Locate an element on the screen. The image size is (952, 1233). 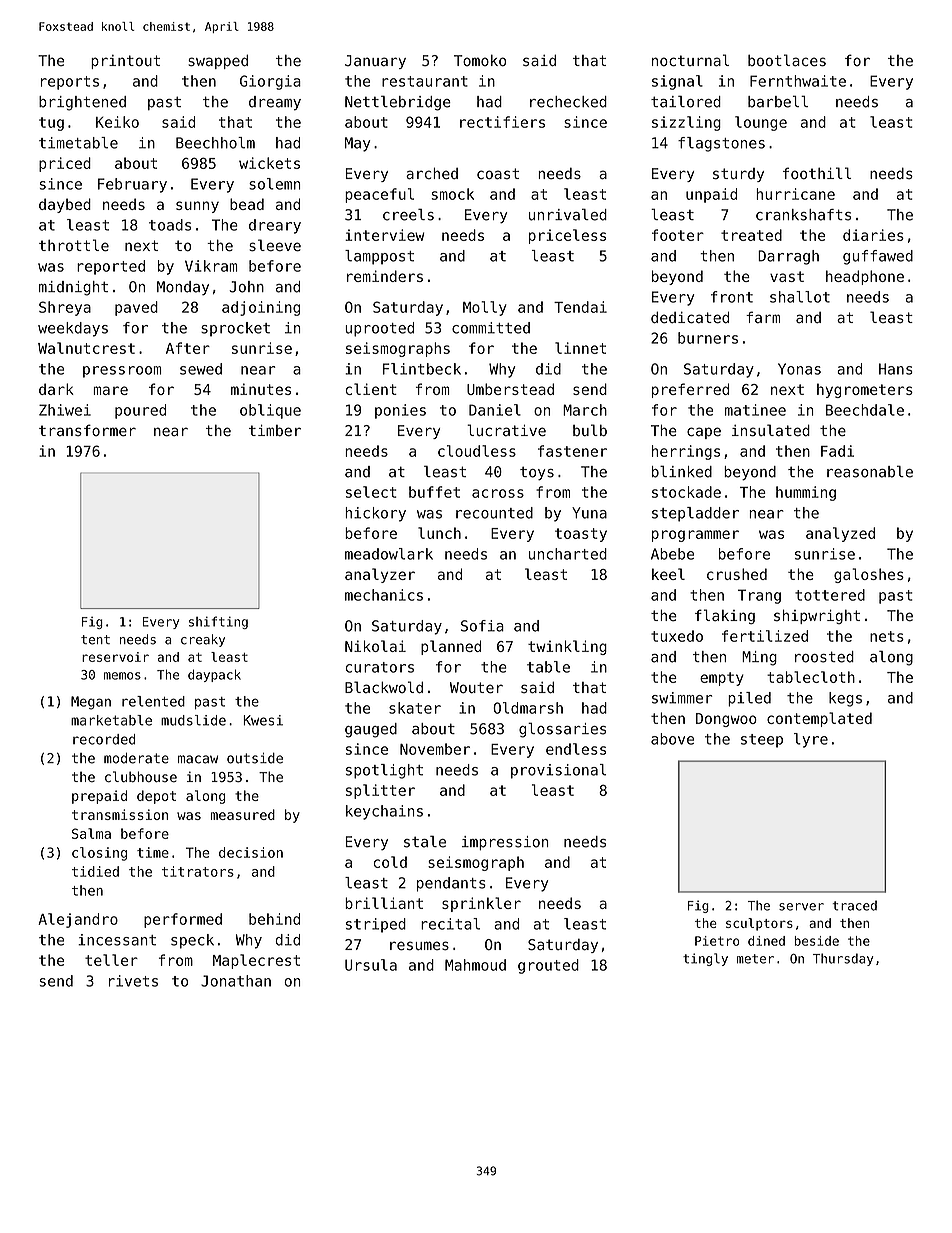
shifting is located at coordinates (218, 622).
